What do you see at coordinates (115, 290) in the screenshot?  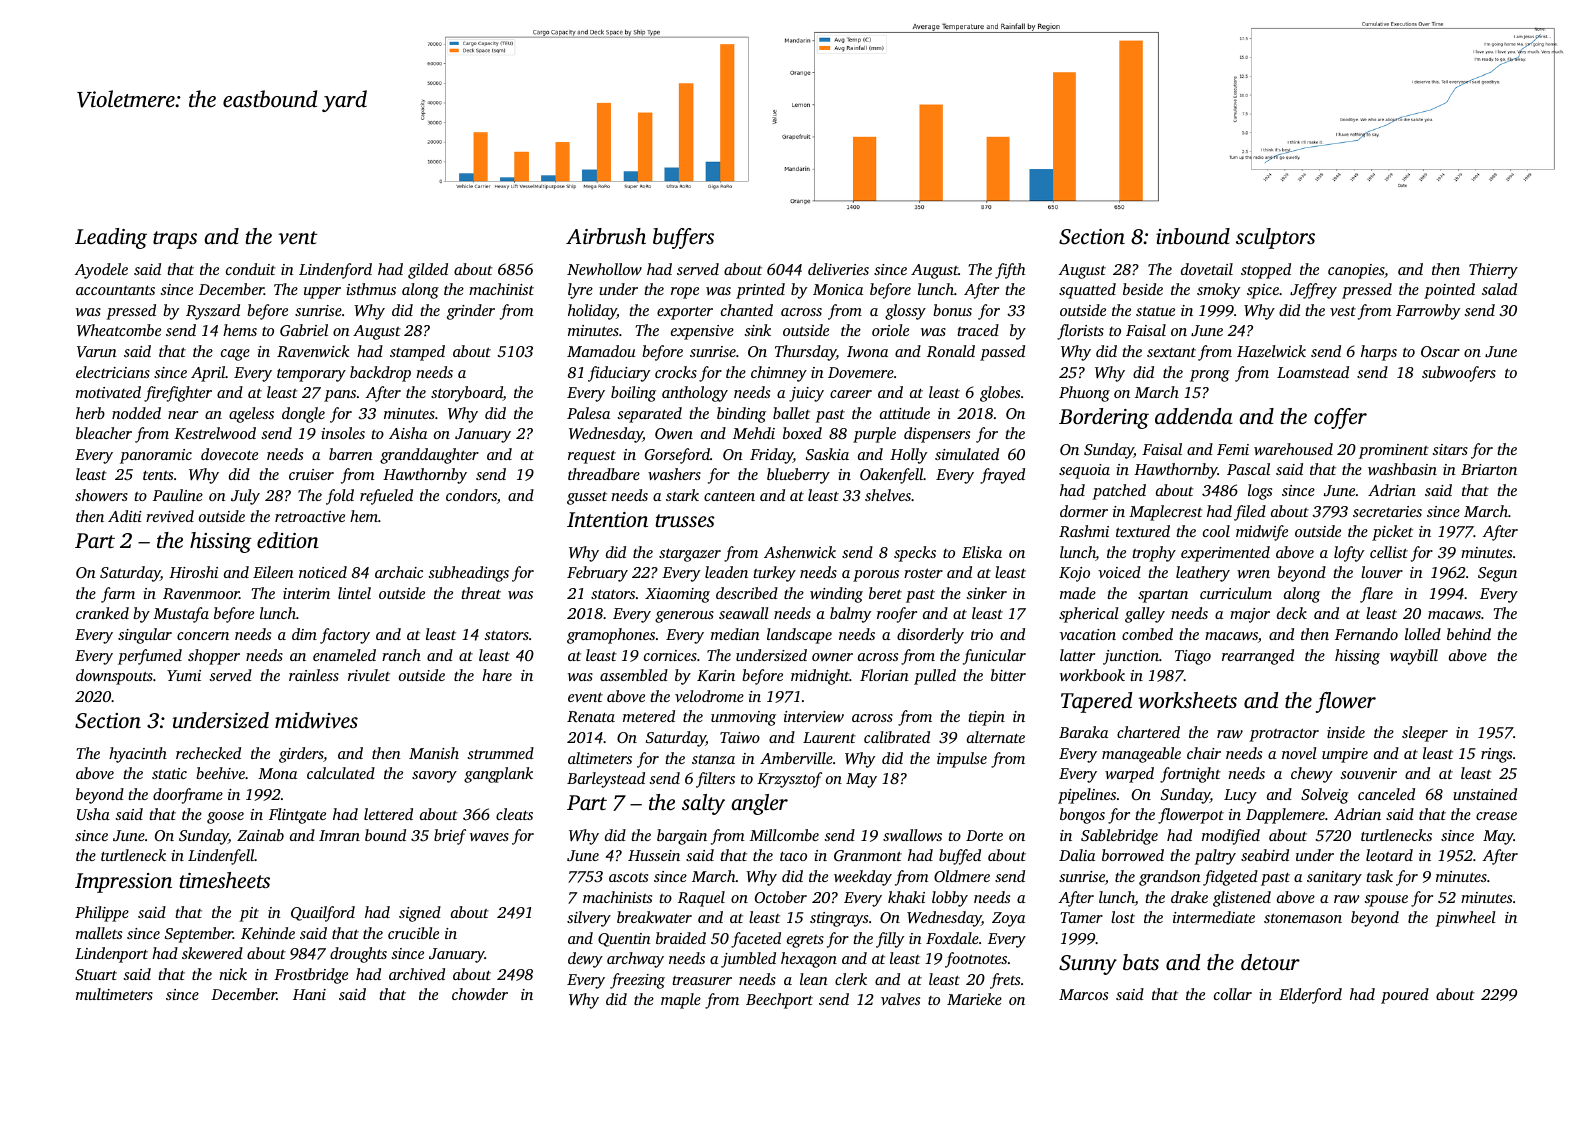 I see `accountants` at bounding box center [115, 290].
